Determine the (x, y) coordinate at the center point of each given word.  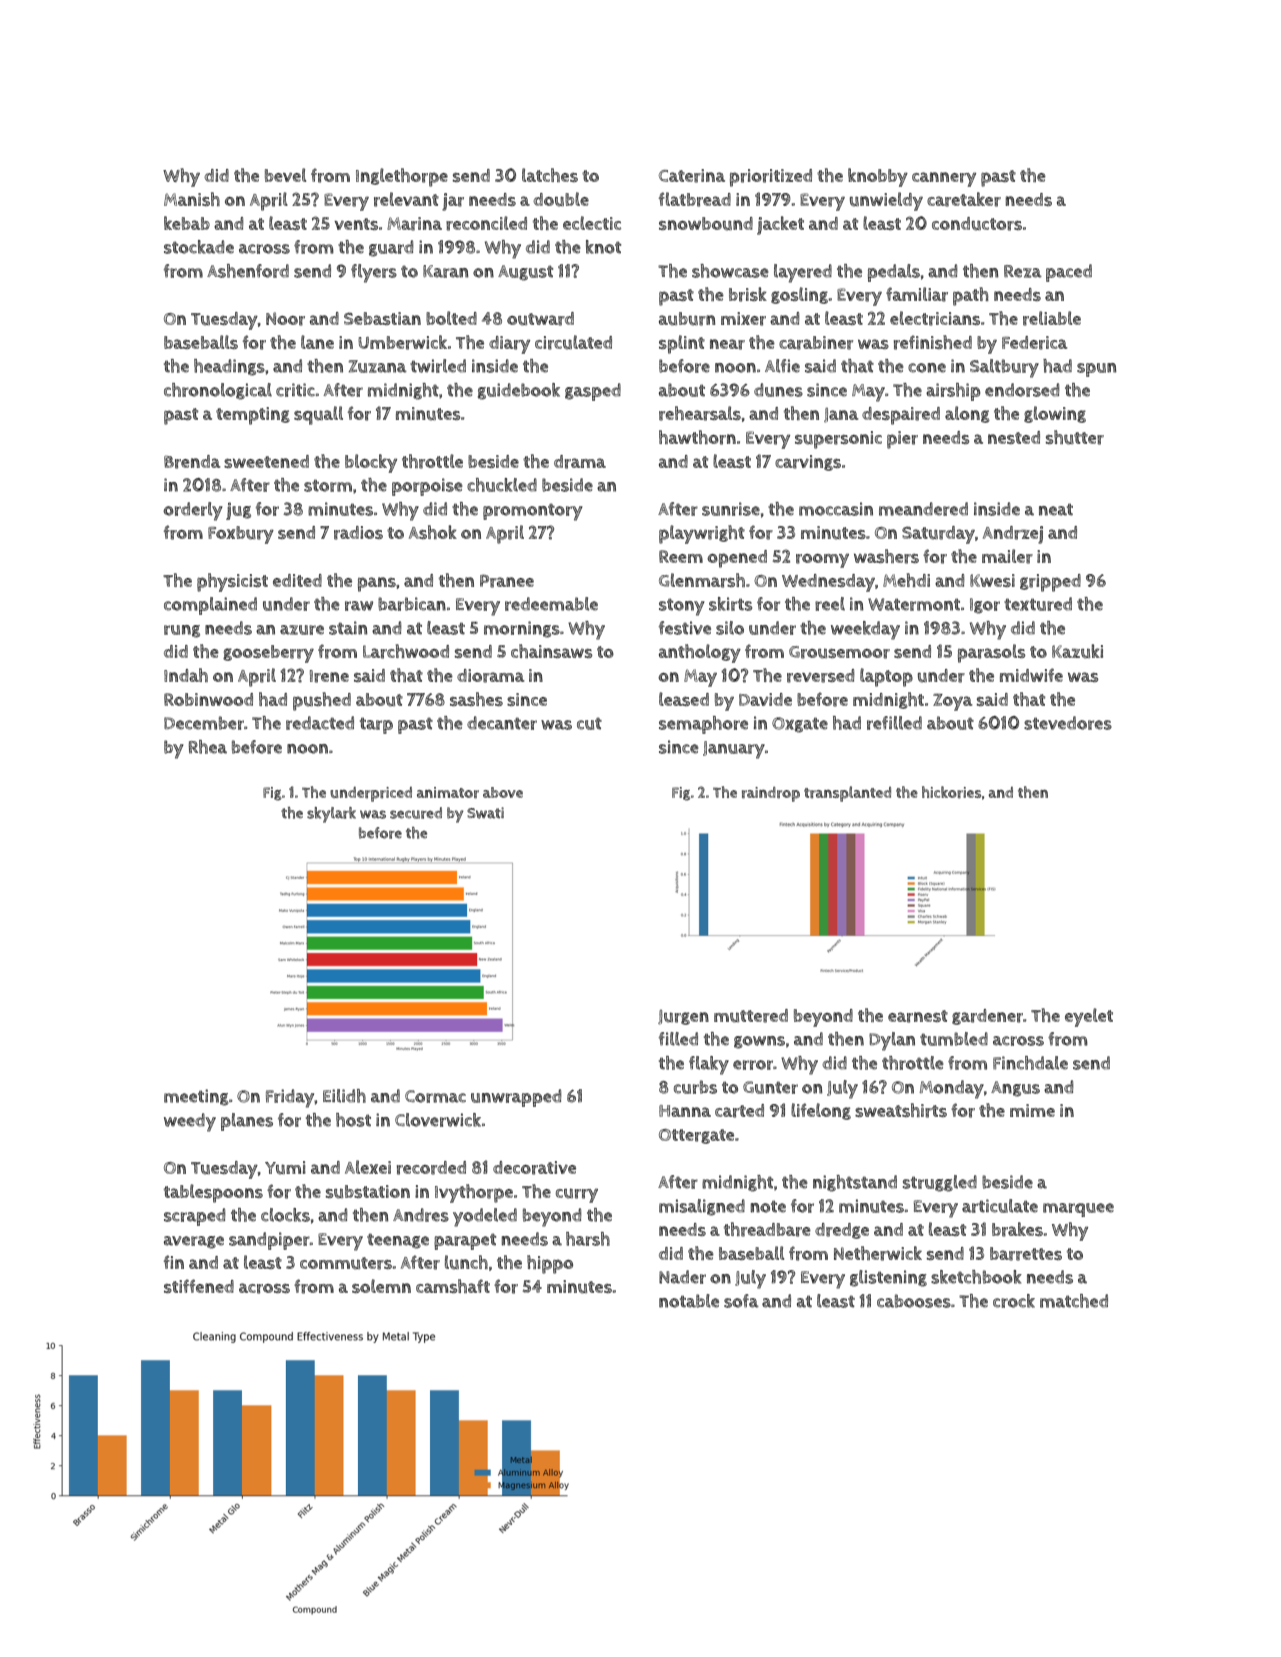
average (194, 1242)
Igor (985, 606)
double (561, 199)
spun (1096, 370)
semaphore (703, 725)
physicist (232, 582)
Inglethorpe (402, 177)
